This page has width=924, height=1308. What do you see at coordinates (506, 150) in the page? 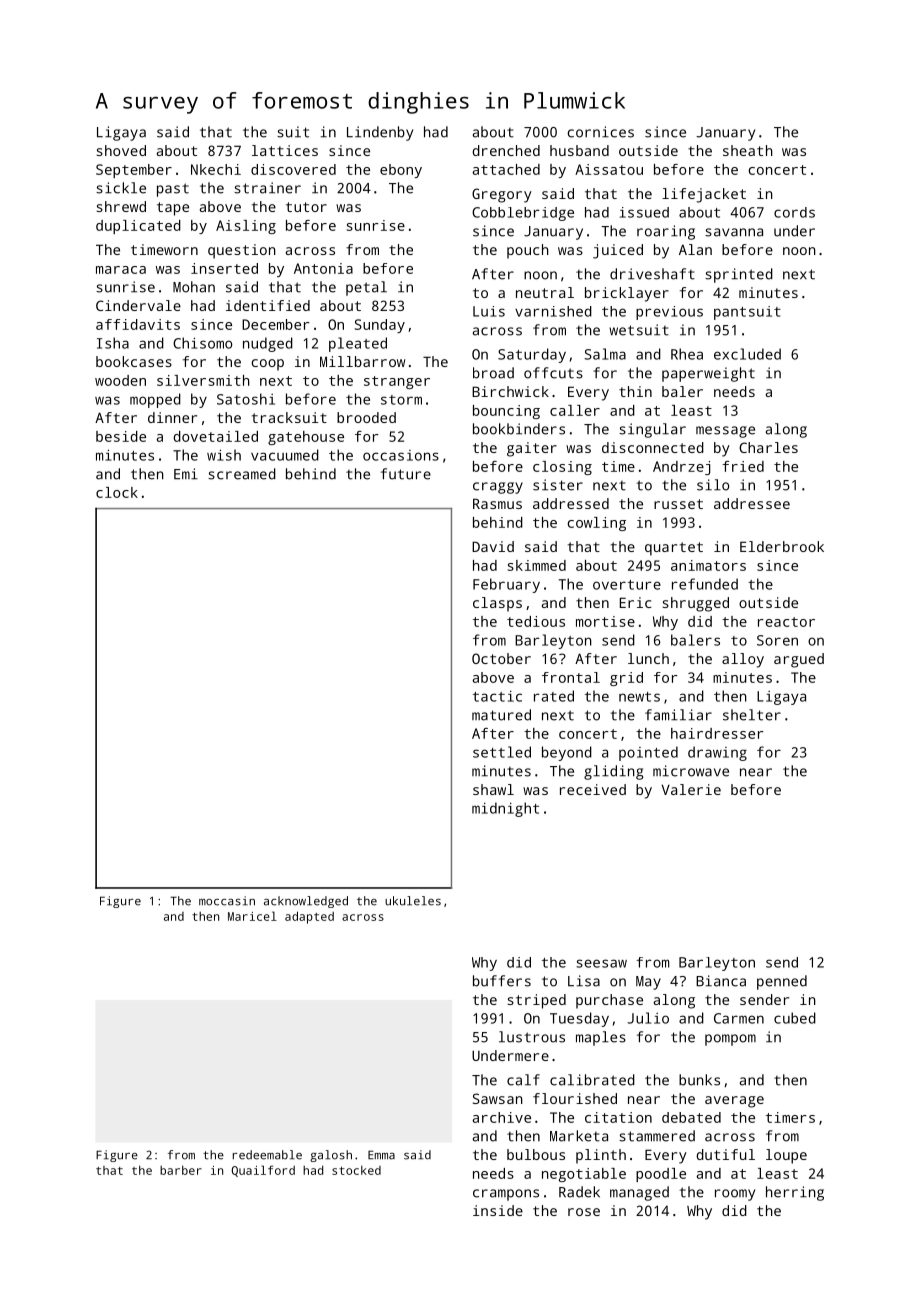
I see `drenched` at bounding box center [506, 150].
